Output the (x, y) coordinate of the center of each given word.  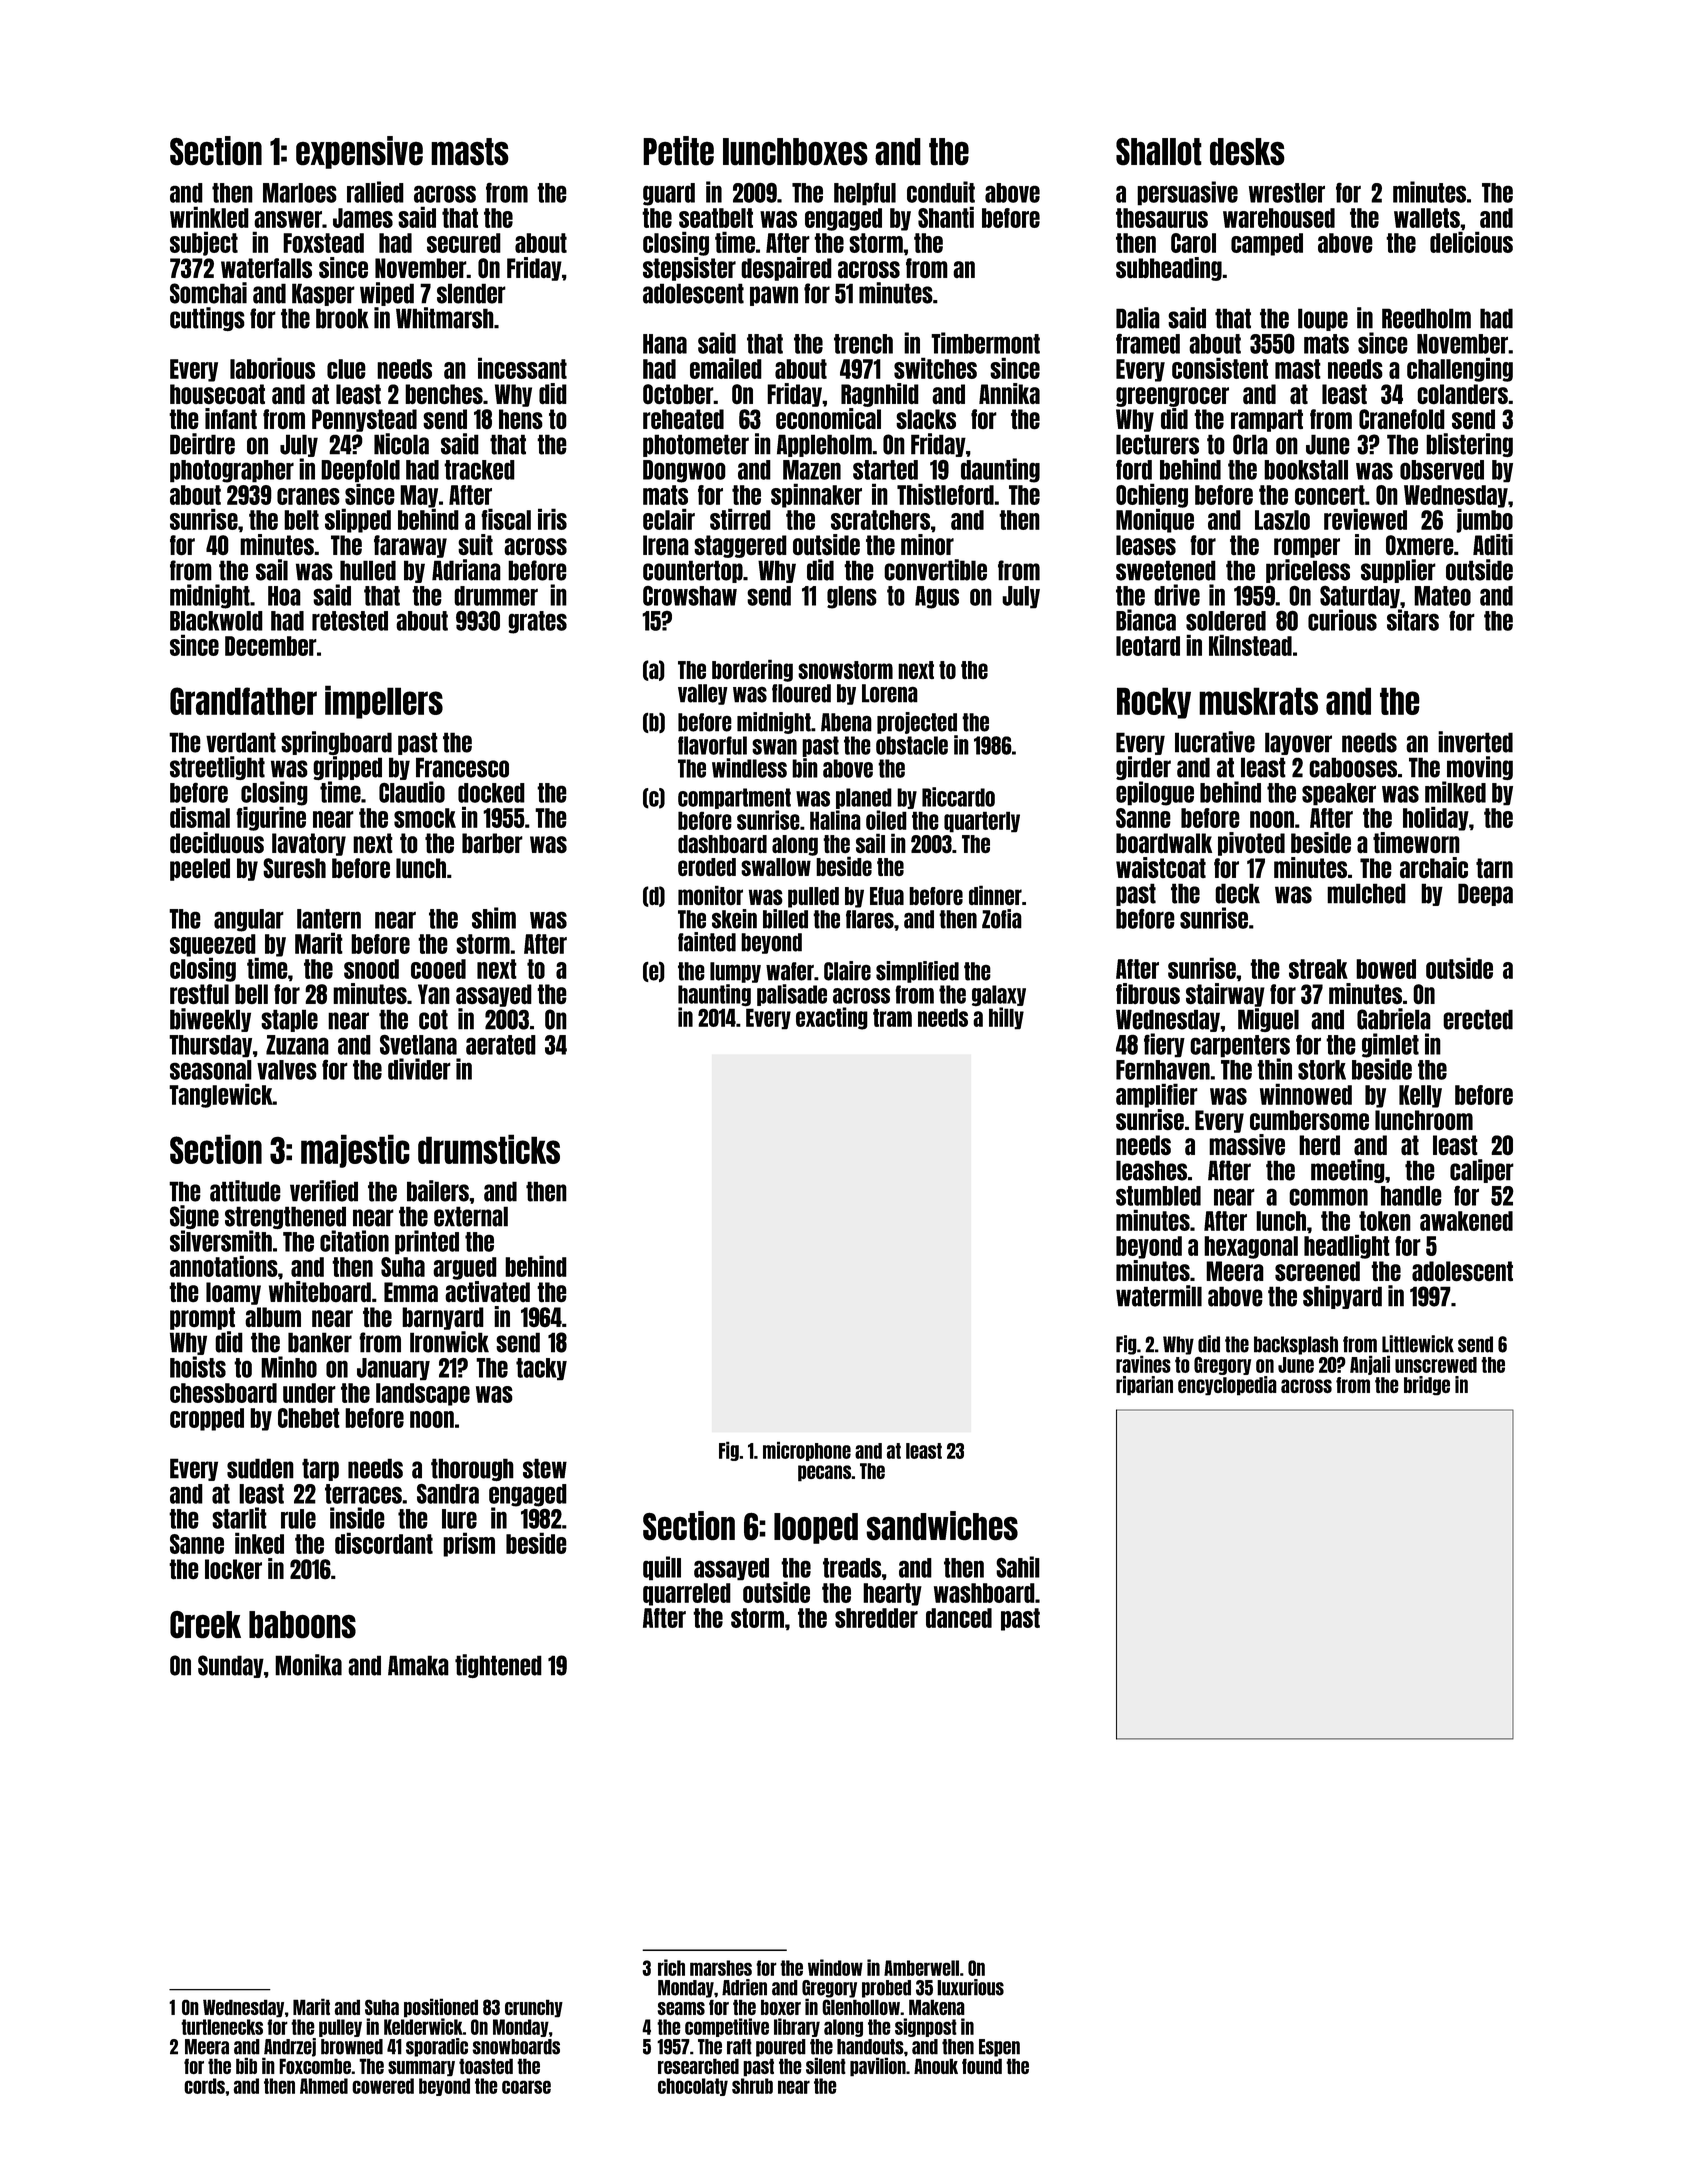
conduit (941, 192)
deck (1237, 893)
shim (494, 918)
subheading (1169, 269)
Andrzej (290, 2047)
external (471, 1216)
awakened (1466, 1221)
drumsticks (489, 1149)
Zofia (1002, 919)
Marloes (300, 193)
